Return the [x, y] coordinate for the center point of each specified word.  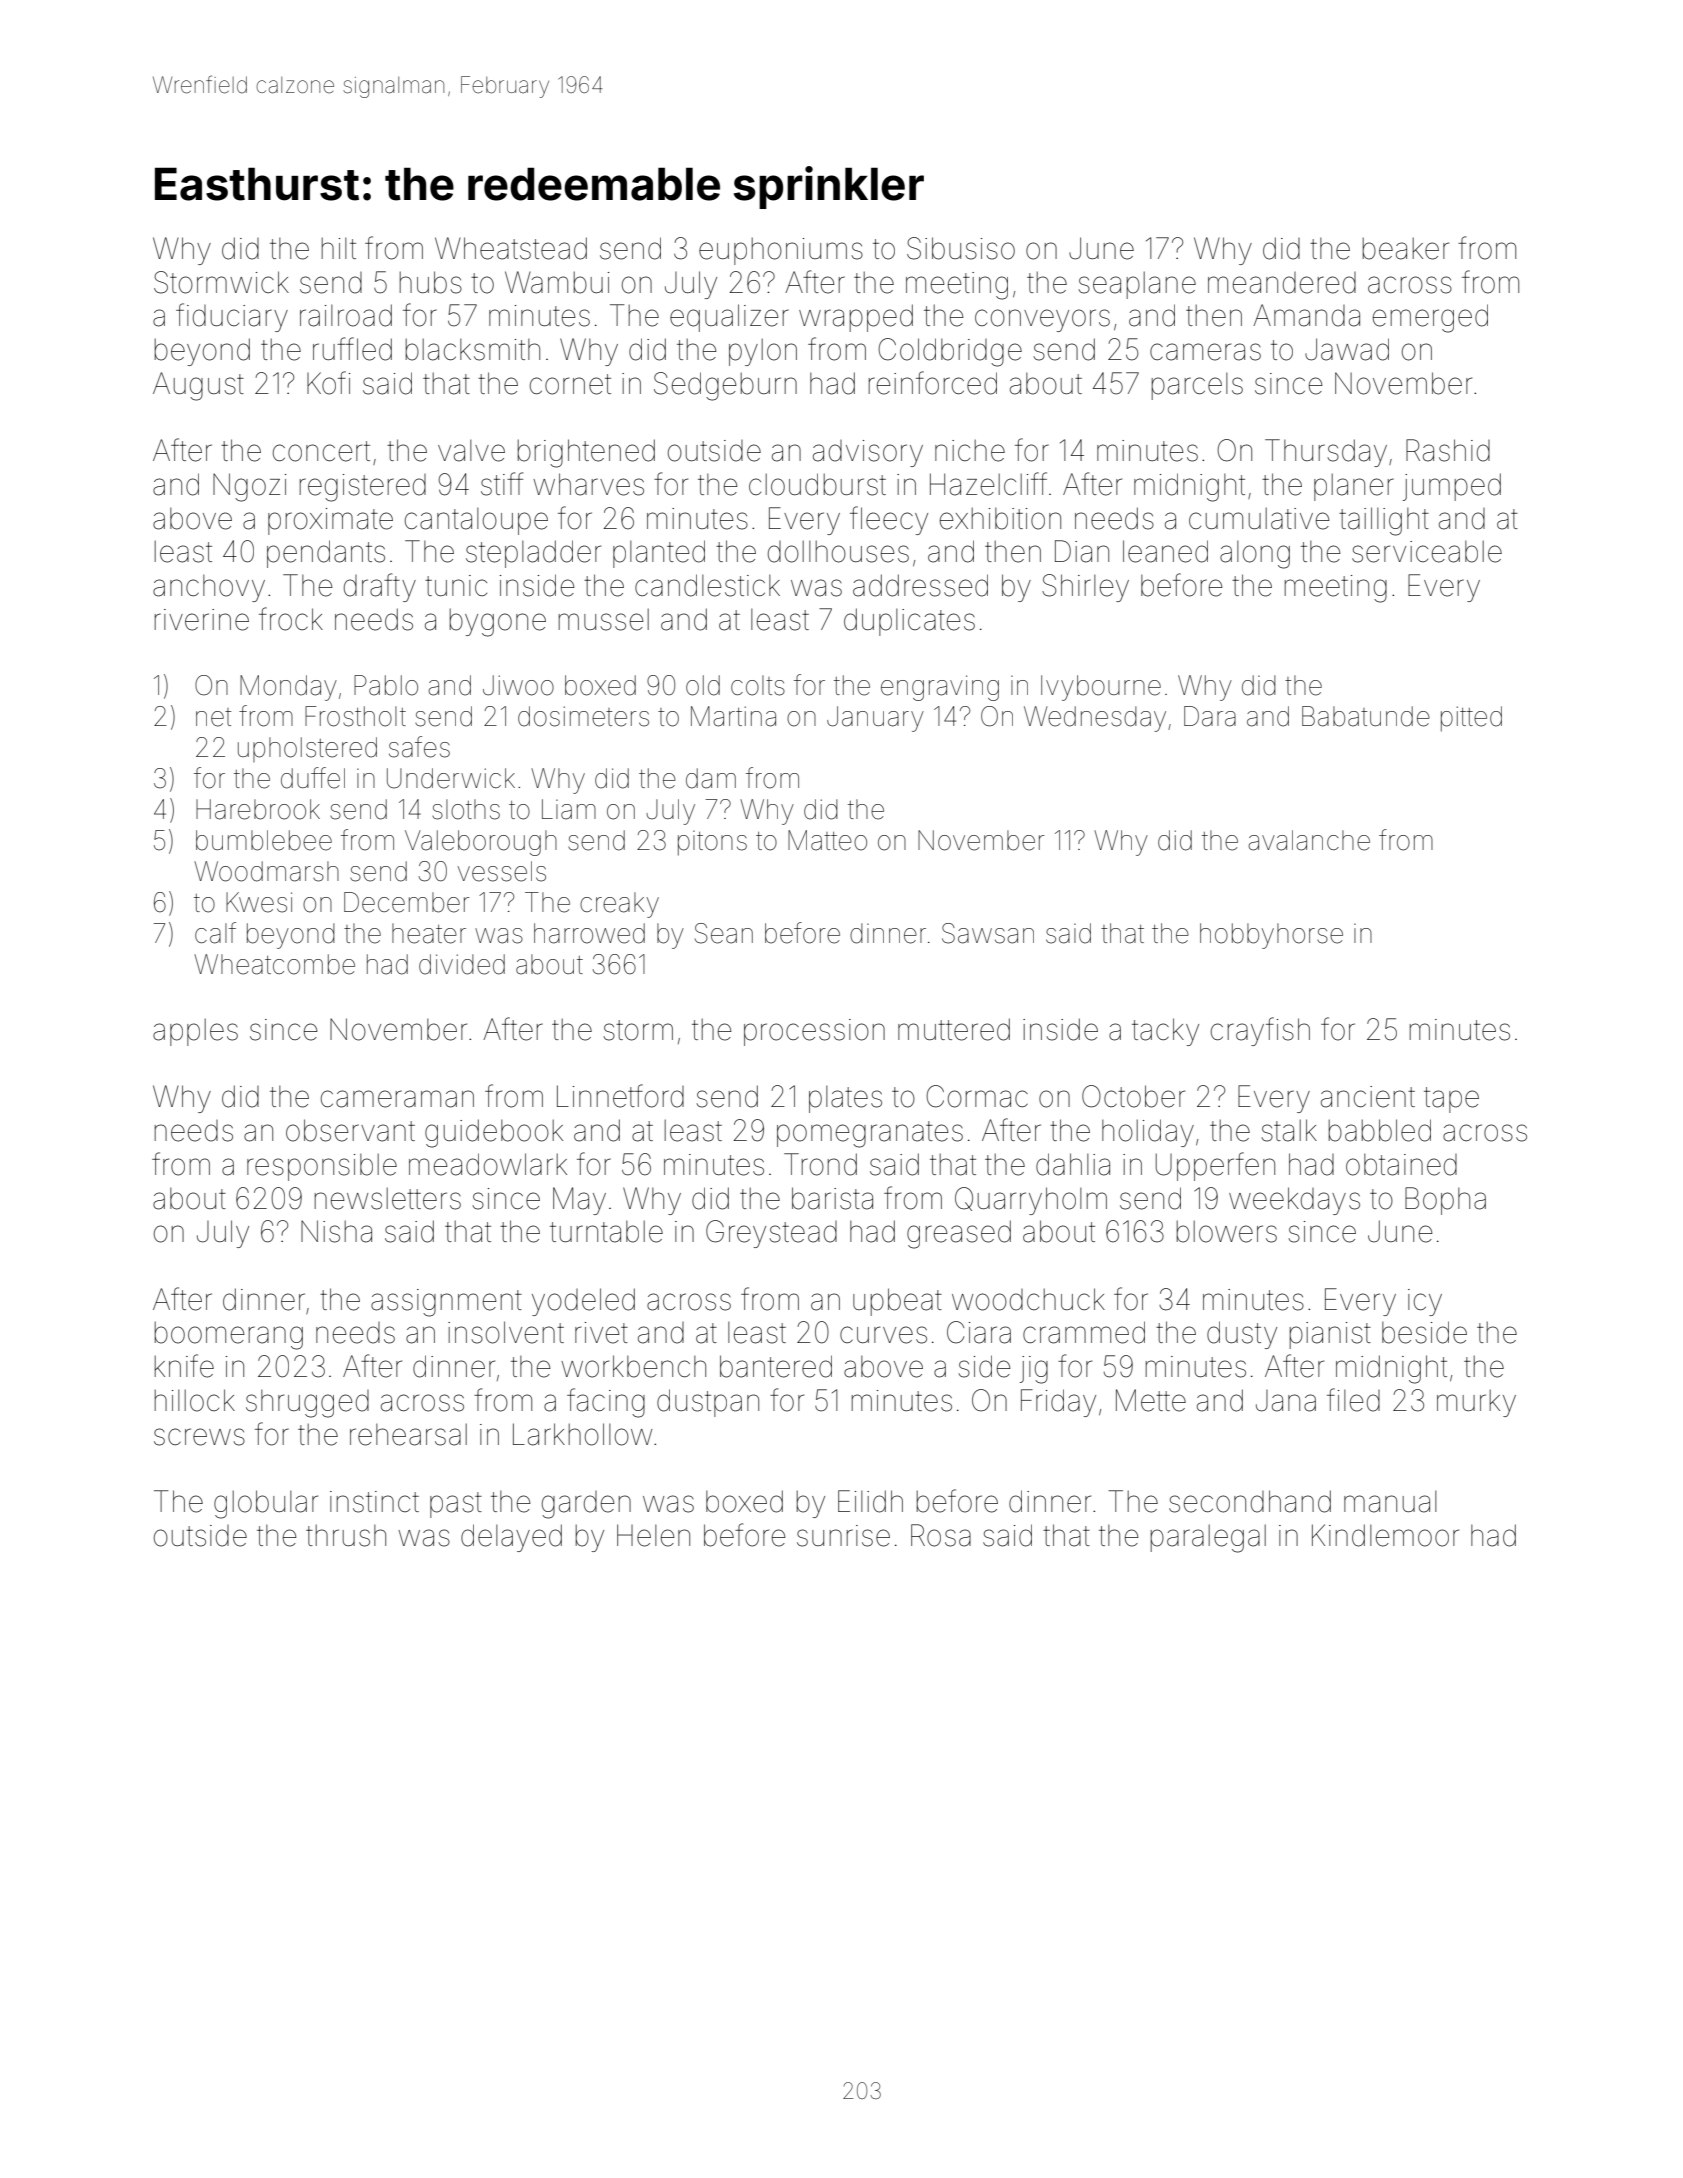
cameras [1205, 352]
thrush [346, 1535]
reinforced [933, 383]
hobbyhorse [1271, 936]
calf [215, 933]
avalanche [1309, 840]
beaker [1406, 248]
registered [363, 488]
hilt [339, 248]
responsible [322, 1167]
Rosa [941, 1535]
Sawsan [988, 933]
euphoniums [781, 251]
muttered [954, 1029]
